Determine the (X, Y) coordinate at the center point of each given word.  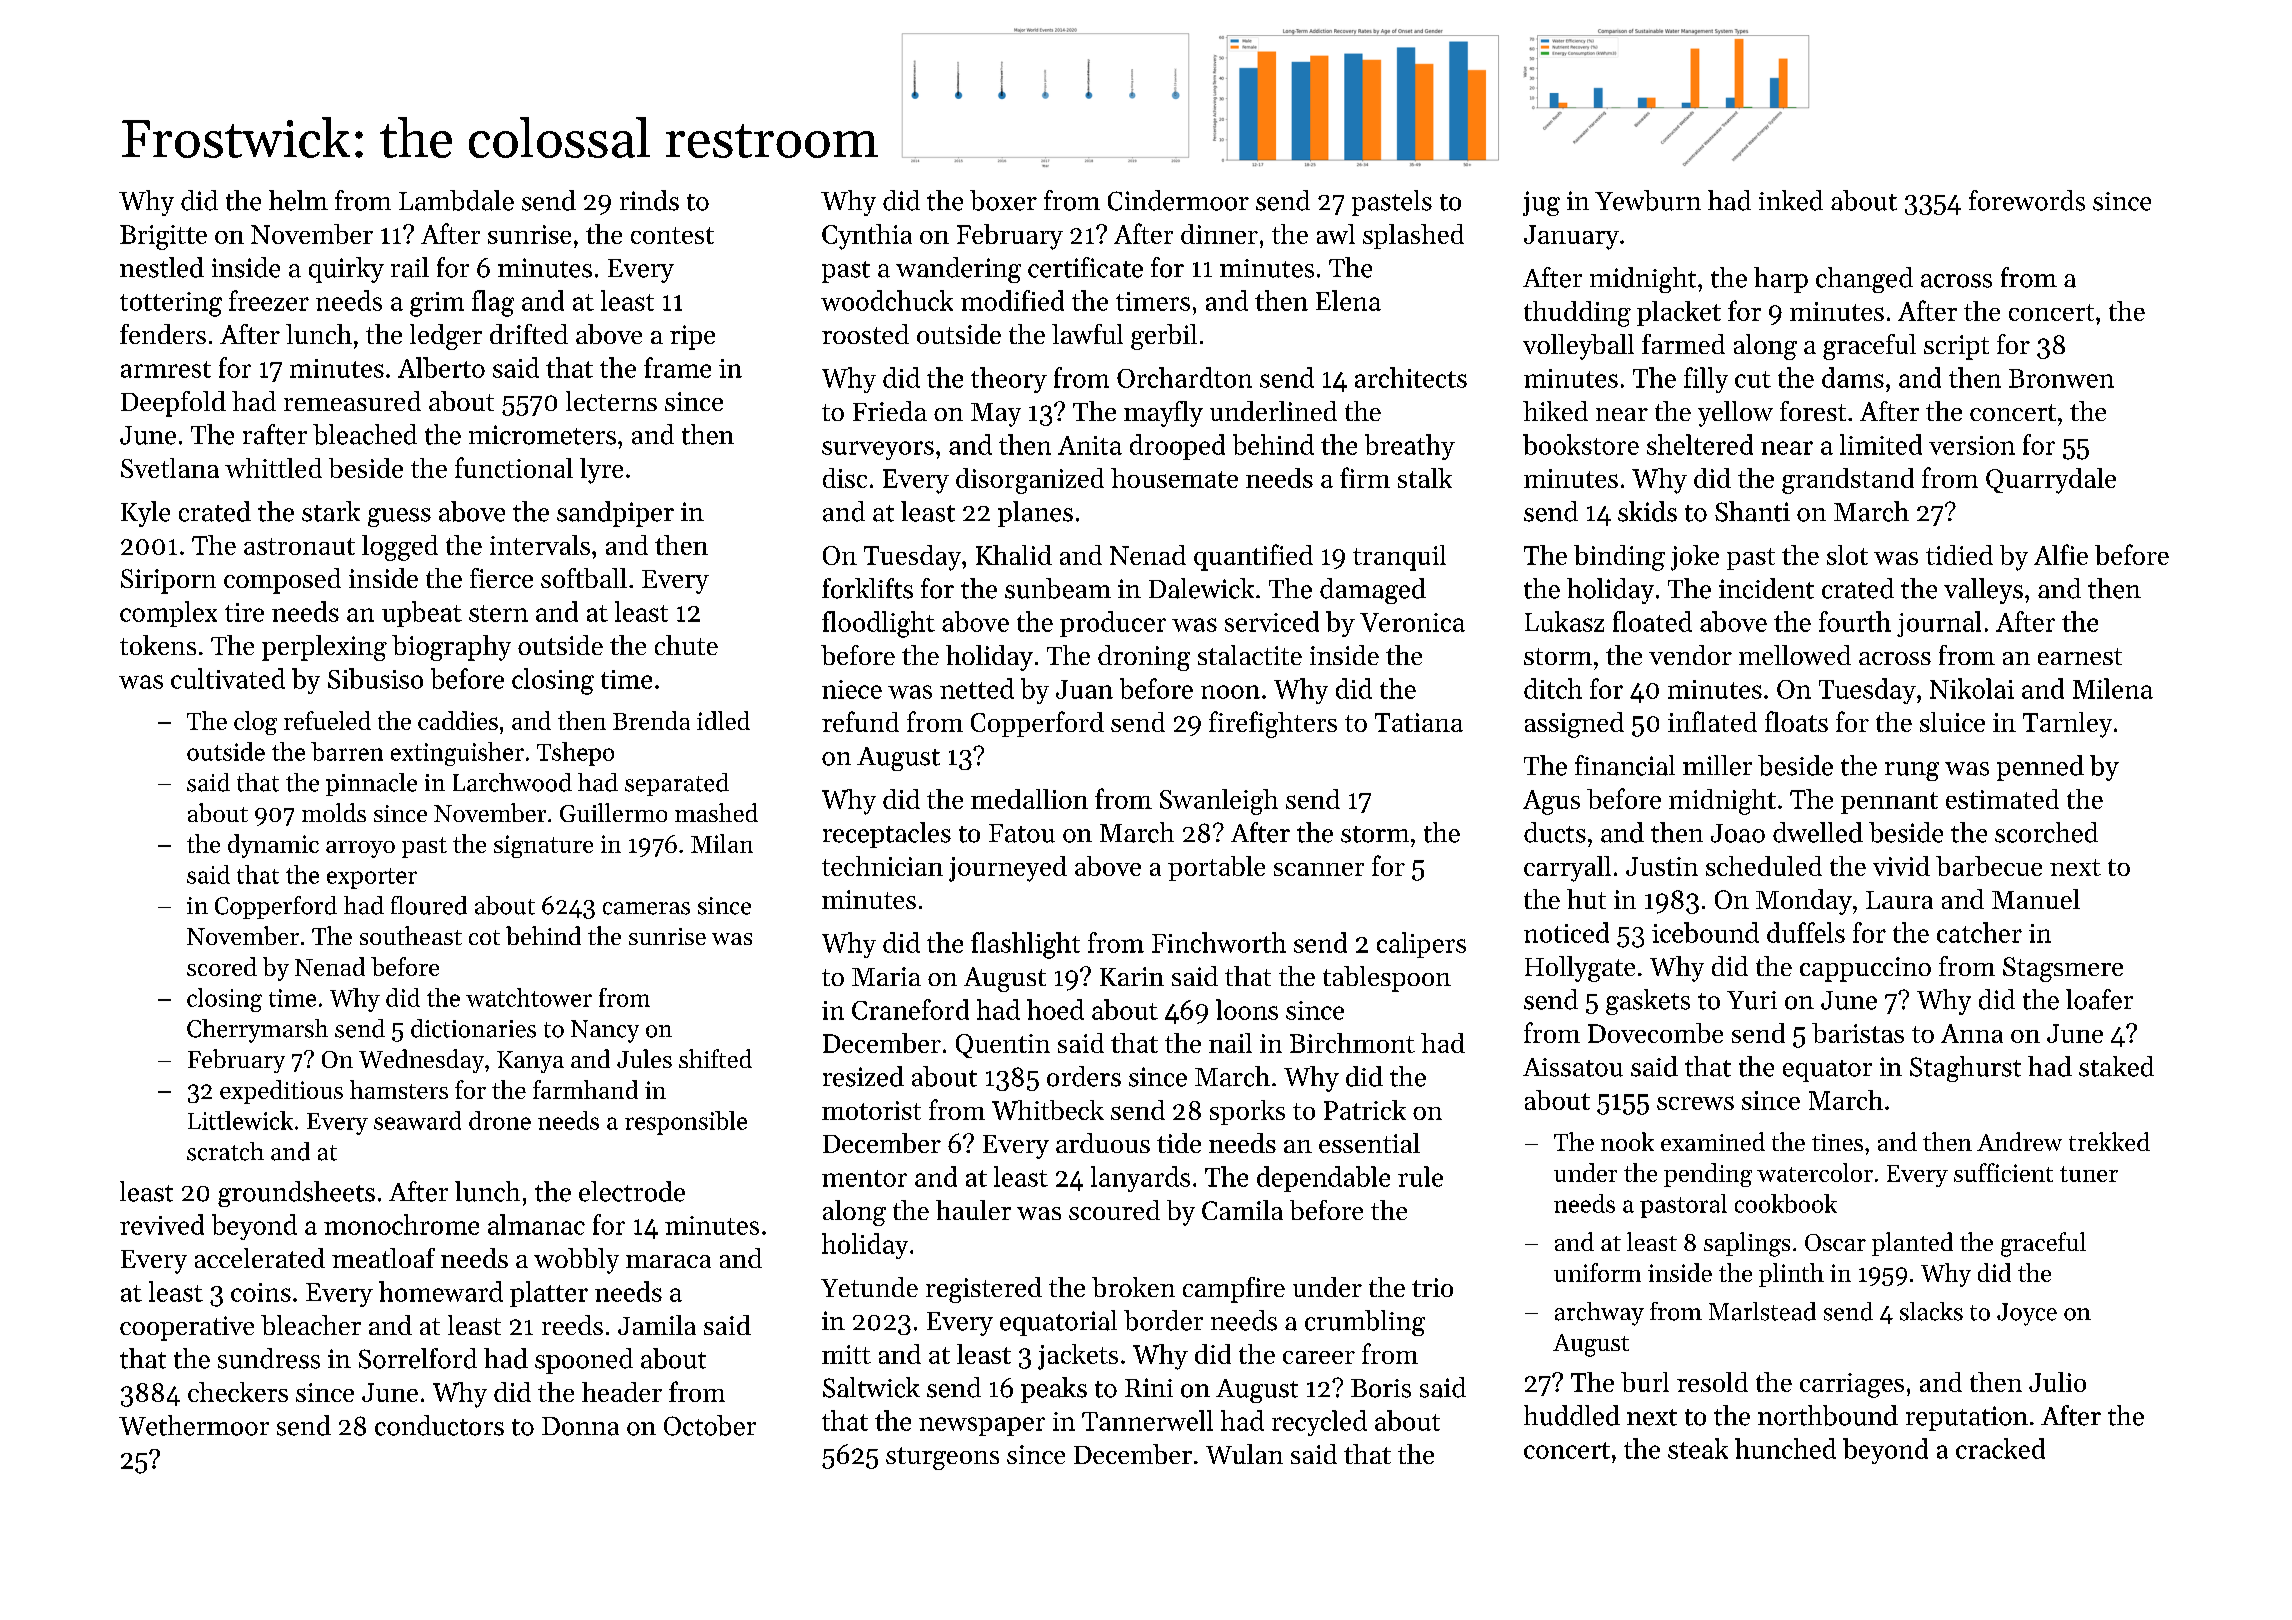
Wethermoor (194, 1425)
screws (1695, 1103)
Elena (1348, 300)
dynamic (273, 846)
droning (1144, 658)
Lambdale (456, 200)
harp (1781, 280)
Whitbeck (1048, 1110)
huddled (1572, 1415)
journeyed (1008, 869)
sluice (1952, 722)
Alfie (2061, 554)
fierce (501, 578)
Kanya (530, 1062)
